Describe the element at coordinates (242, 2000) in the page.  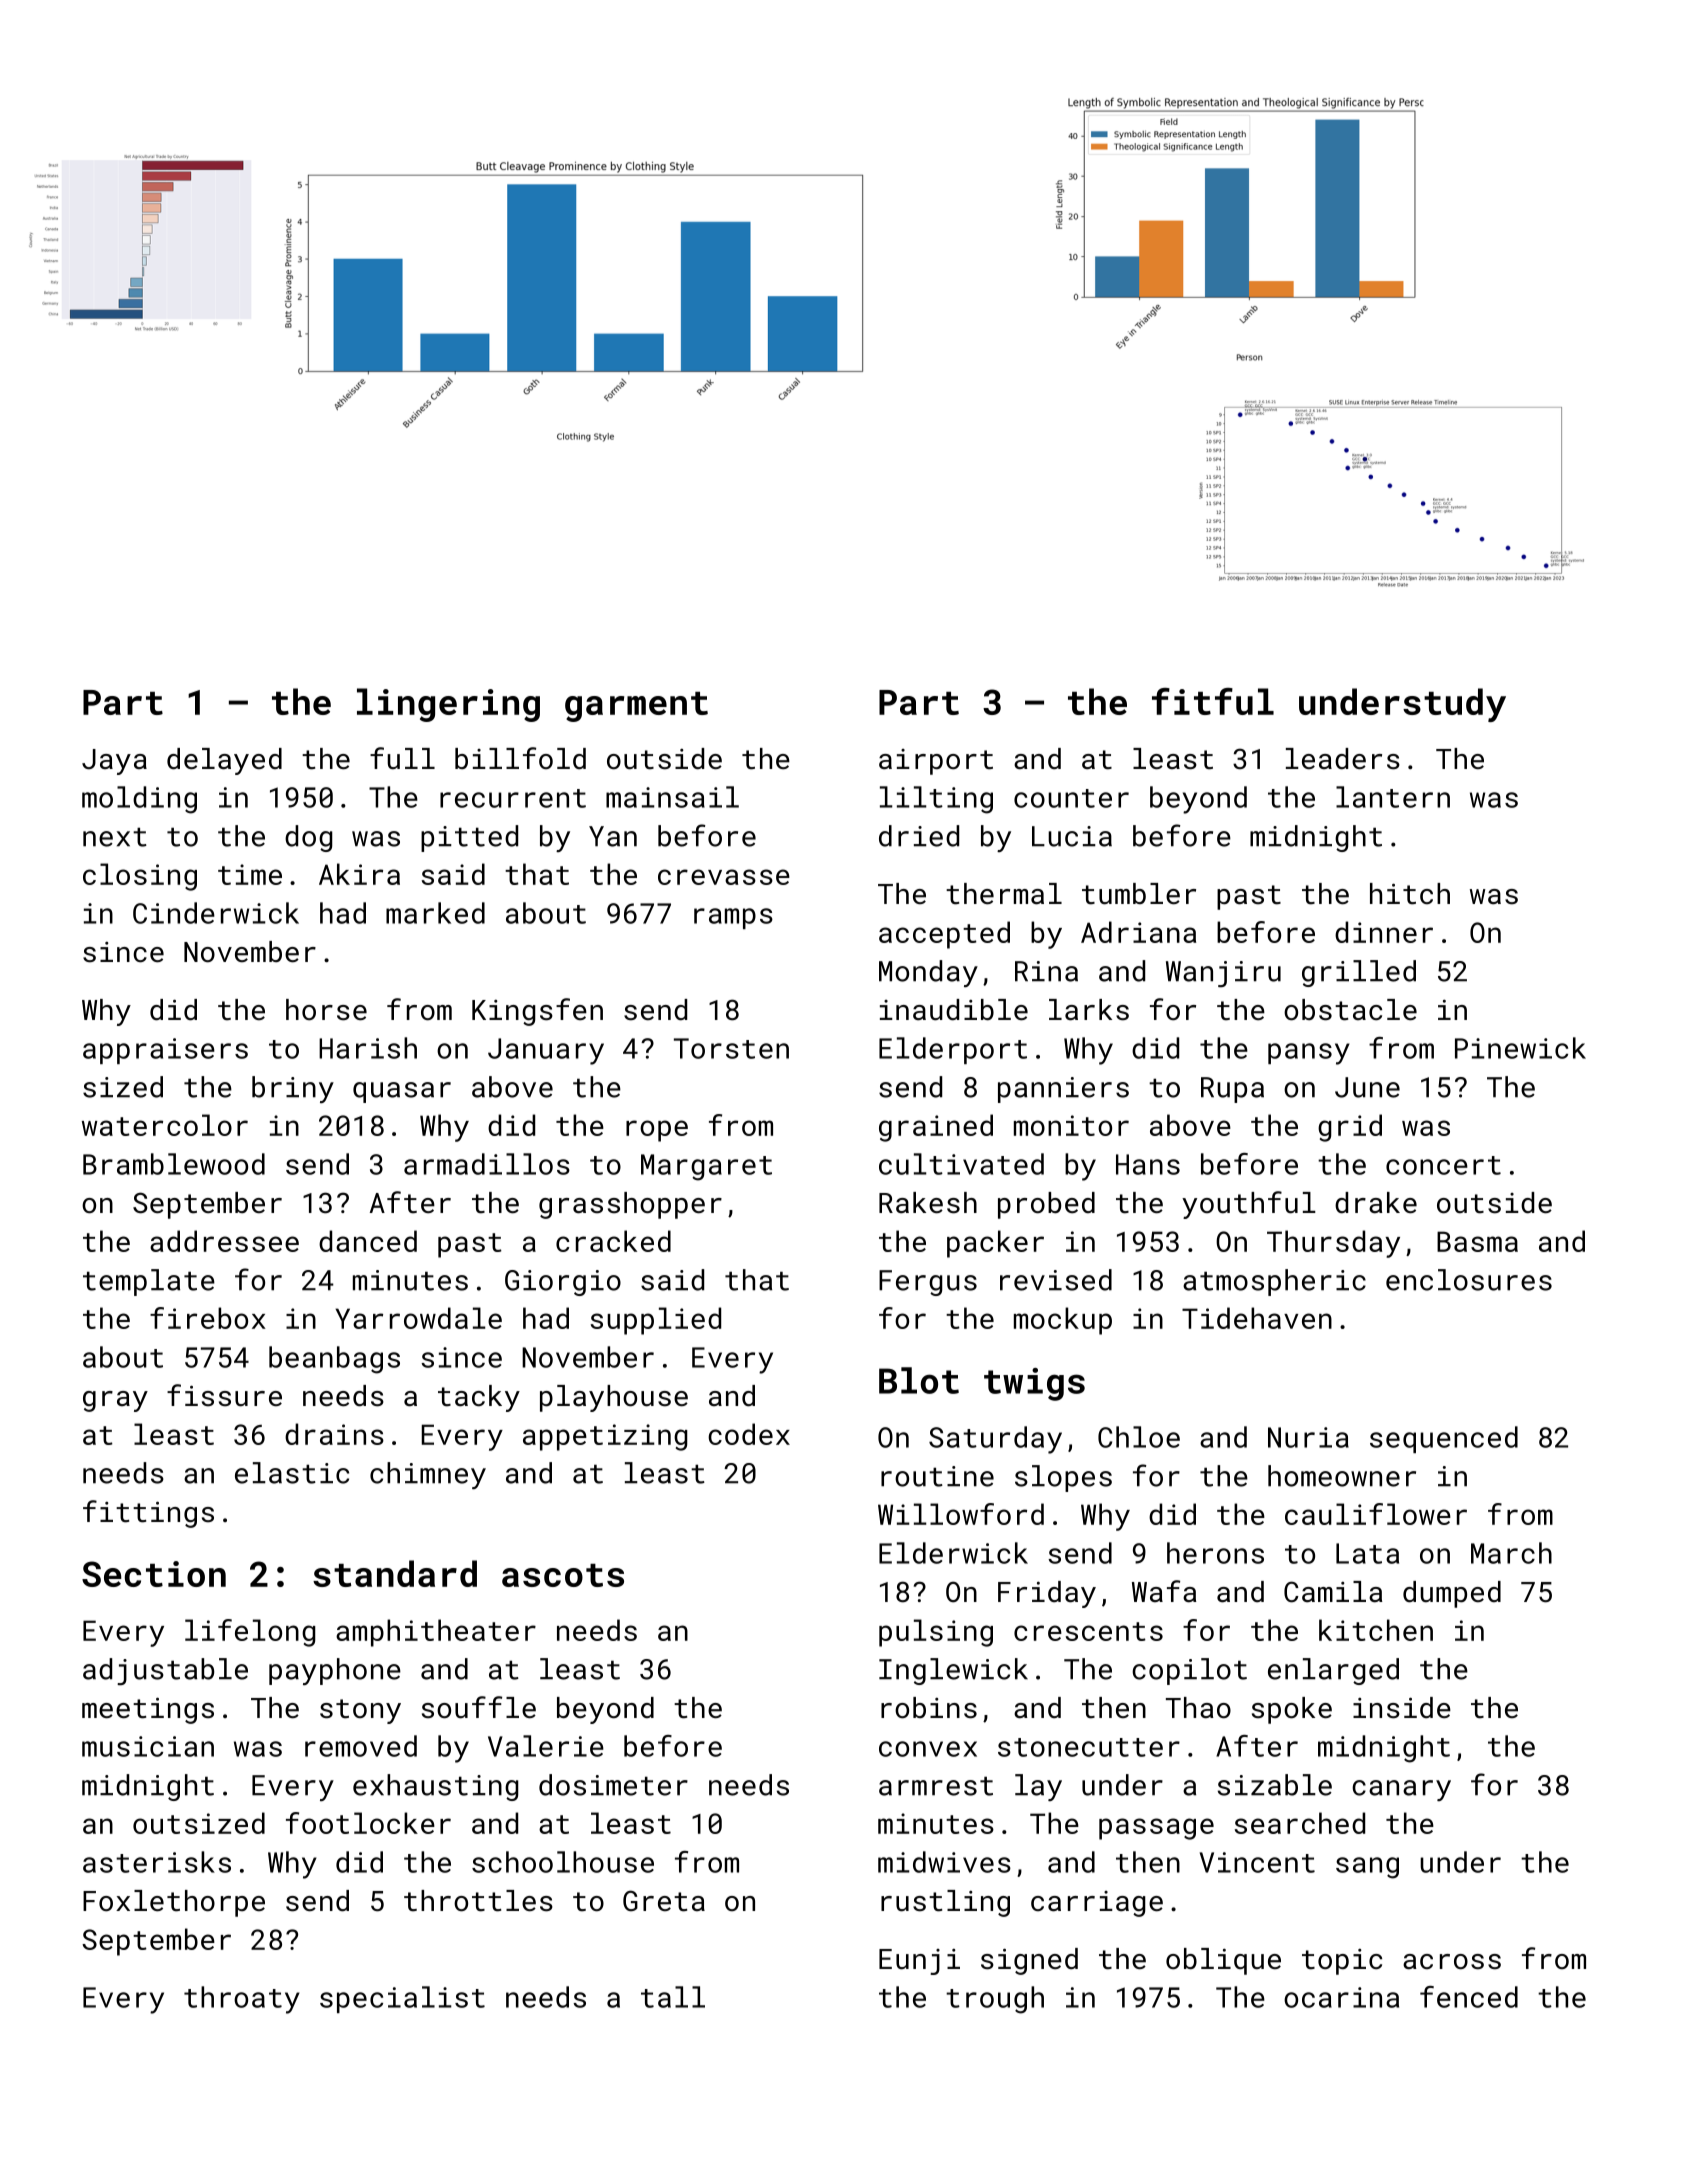
I see `throaty` at that location.
